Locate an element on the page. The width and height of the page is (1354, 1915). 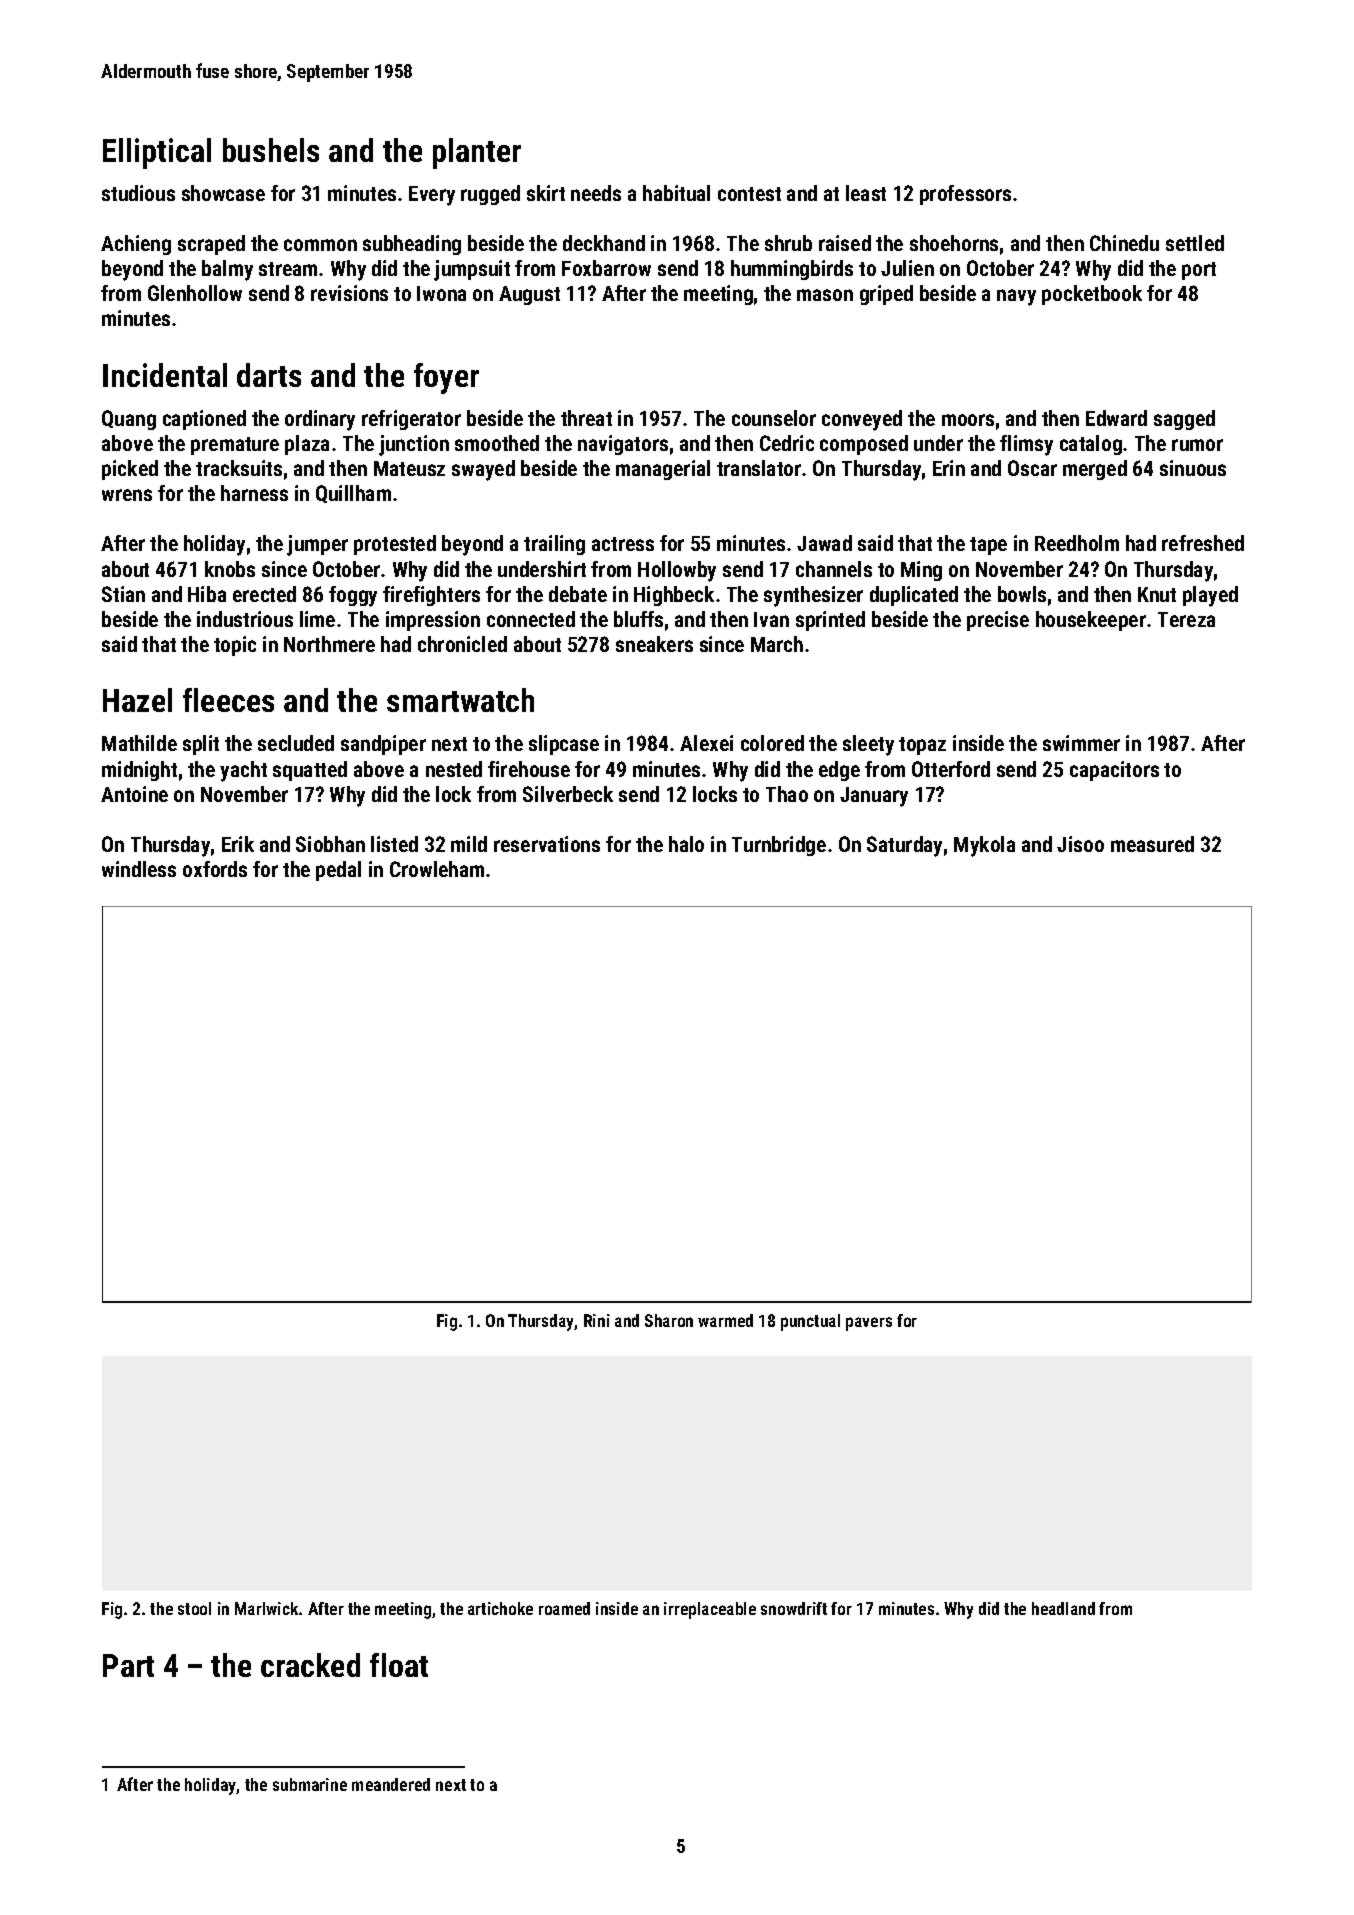
edge is located at coordinates (839, 771).
